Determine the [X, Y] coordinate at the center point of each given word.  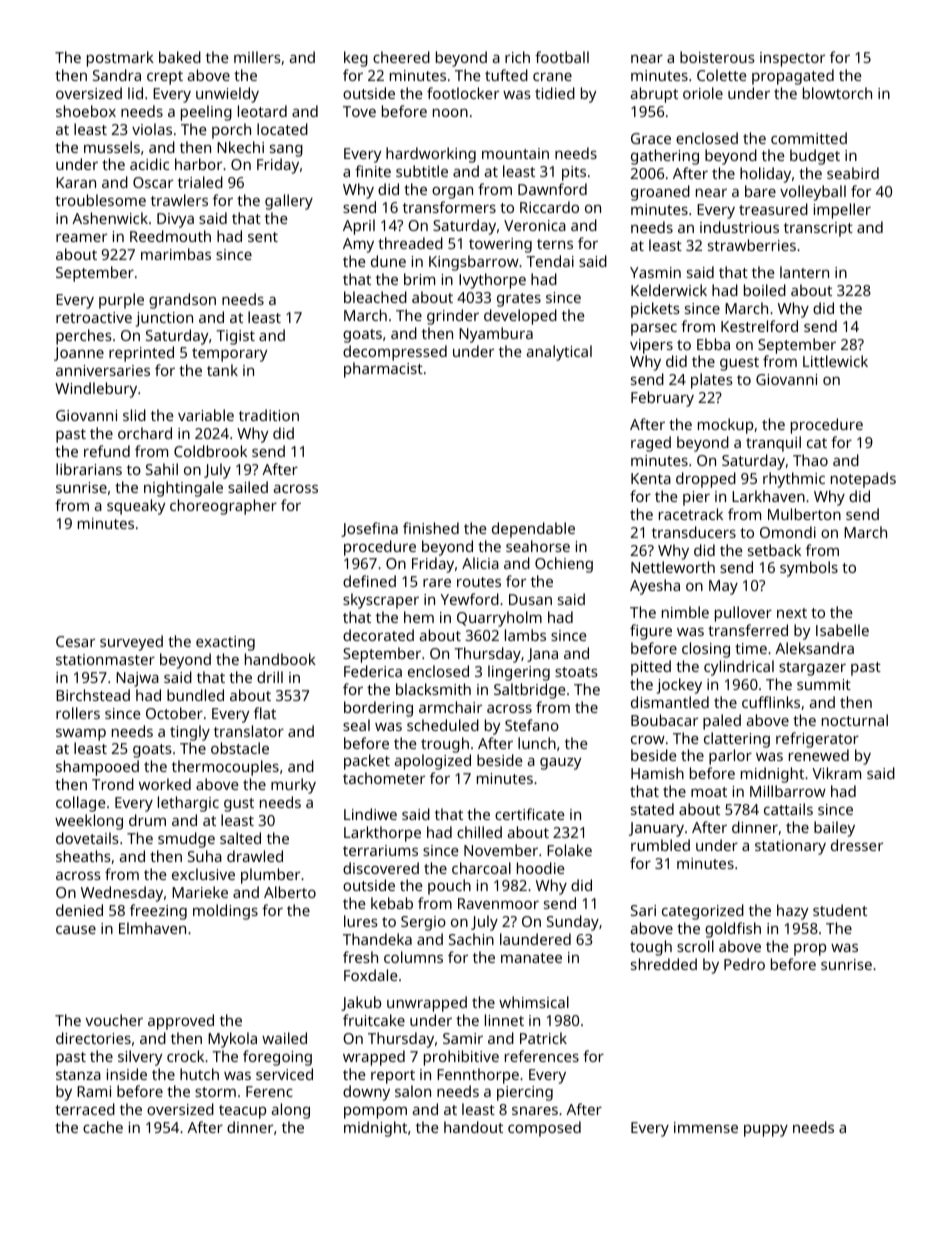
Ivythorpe [492, 281]
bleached [375, 297]
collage [81, 804]
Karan [76, 182]
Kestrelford [759, 326]
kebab [392, 903]
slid [134, 415]
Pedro [744, 964]
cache [103, 1127]
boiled [765, 290]
